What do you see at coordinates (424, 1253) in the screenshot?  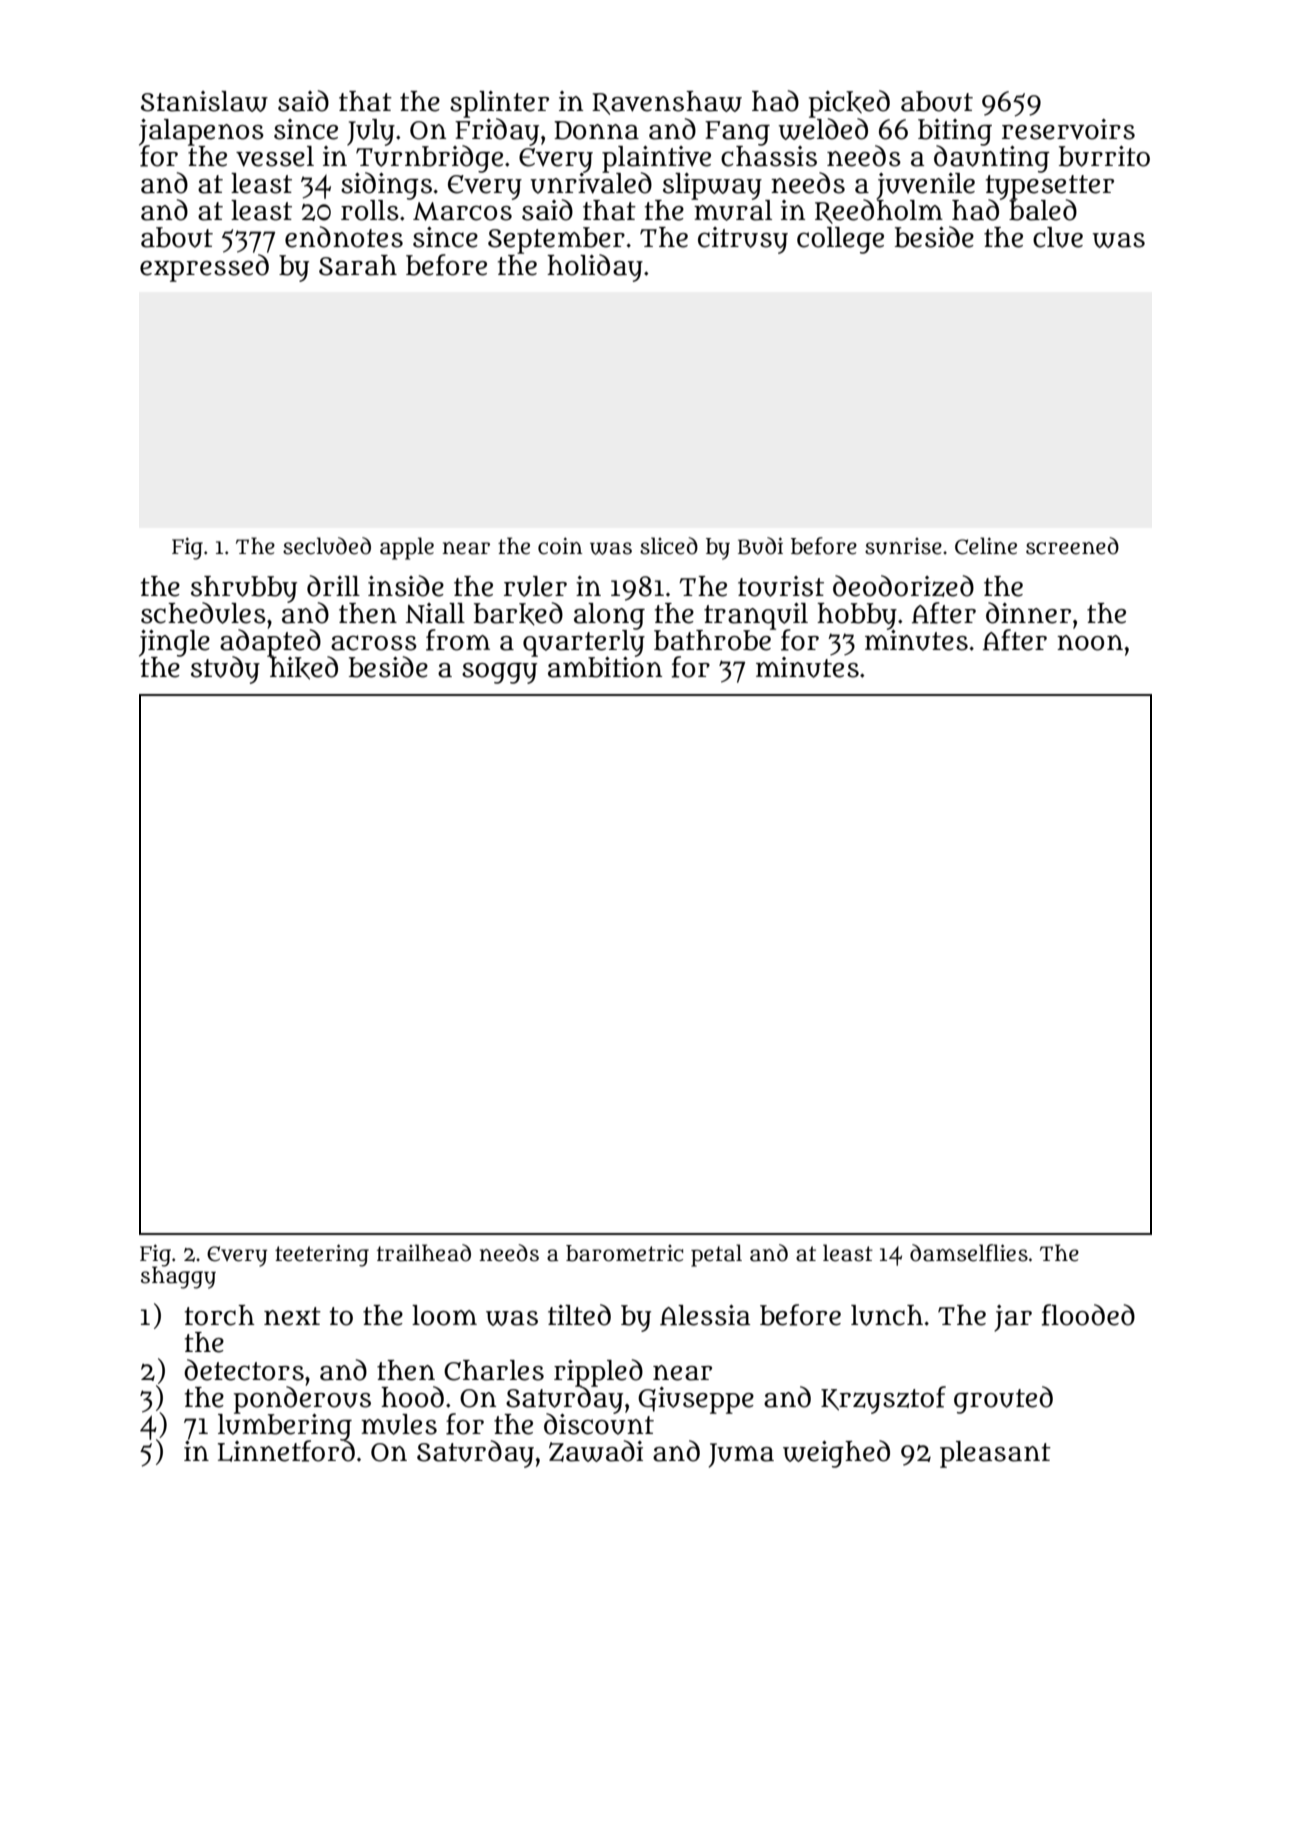 I see `trailhead` at bounding box center [424, 1253].
